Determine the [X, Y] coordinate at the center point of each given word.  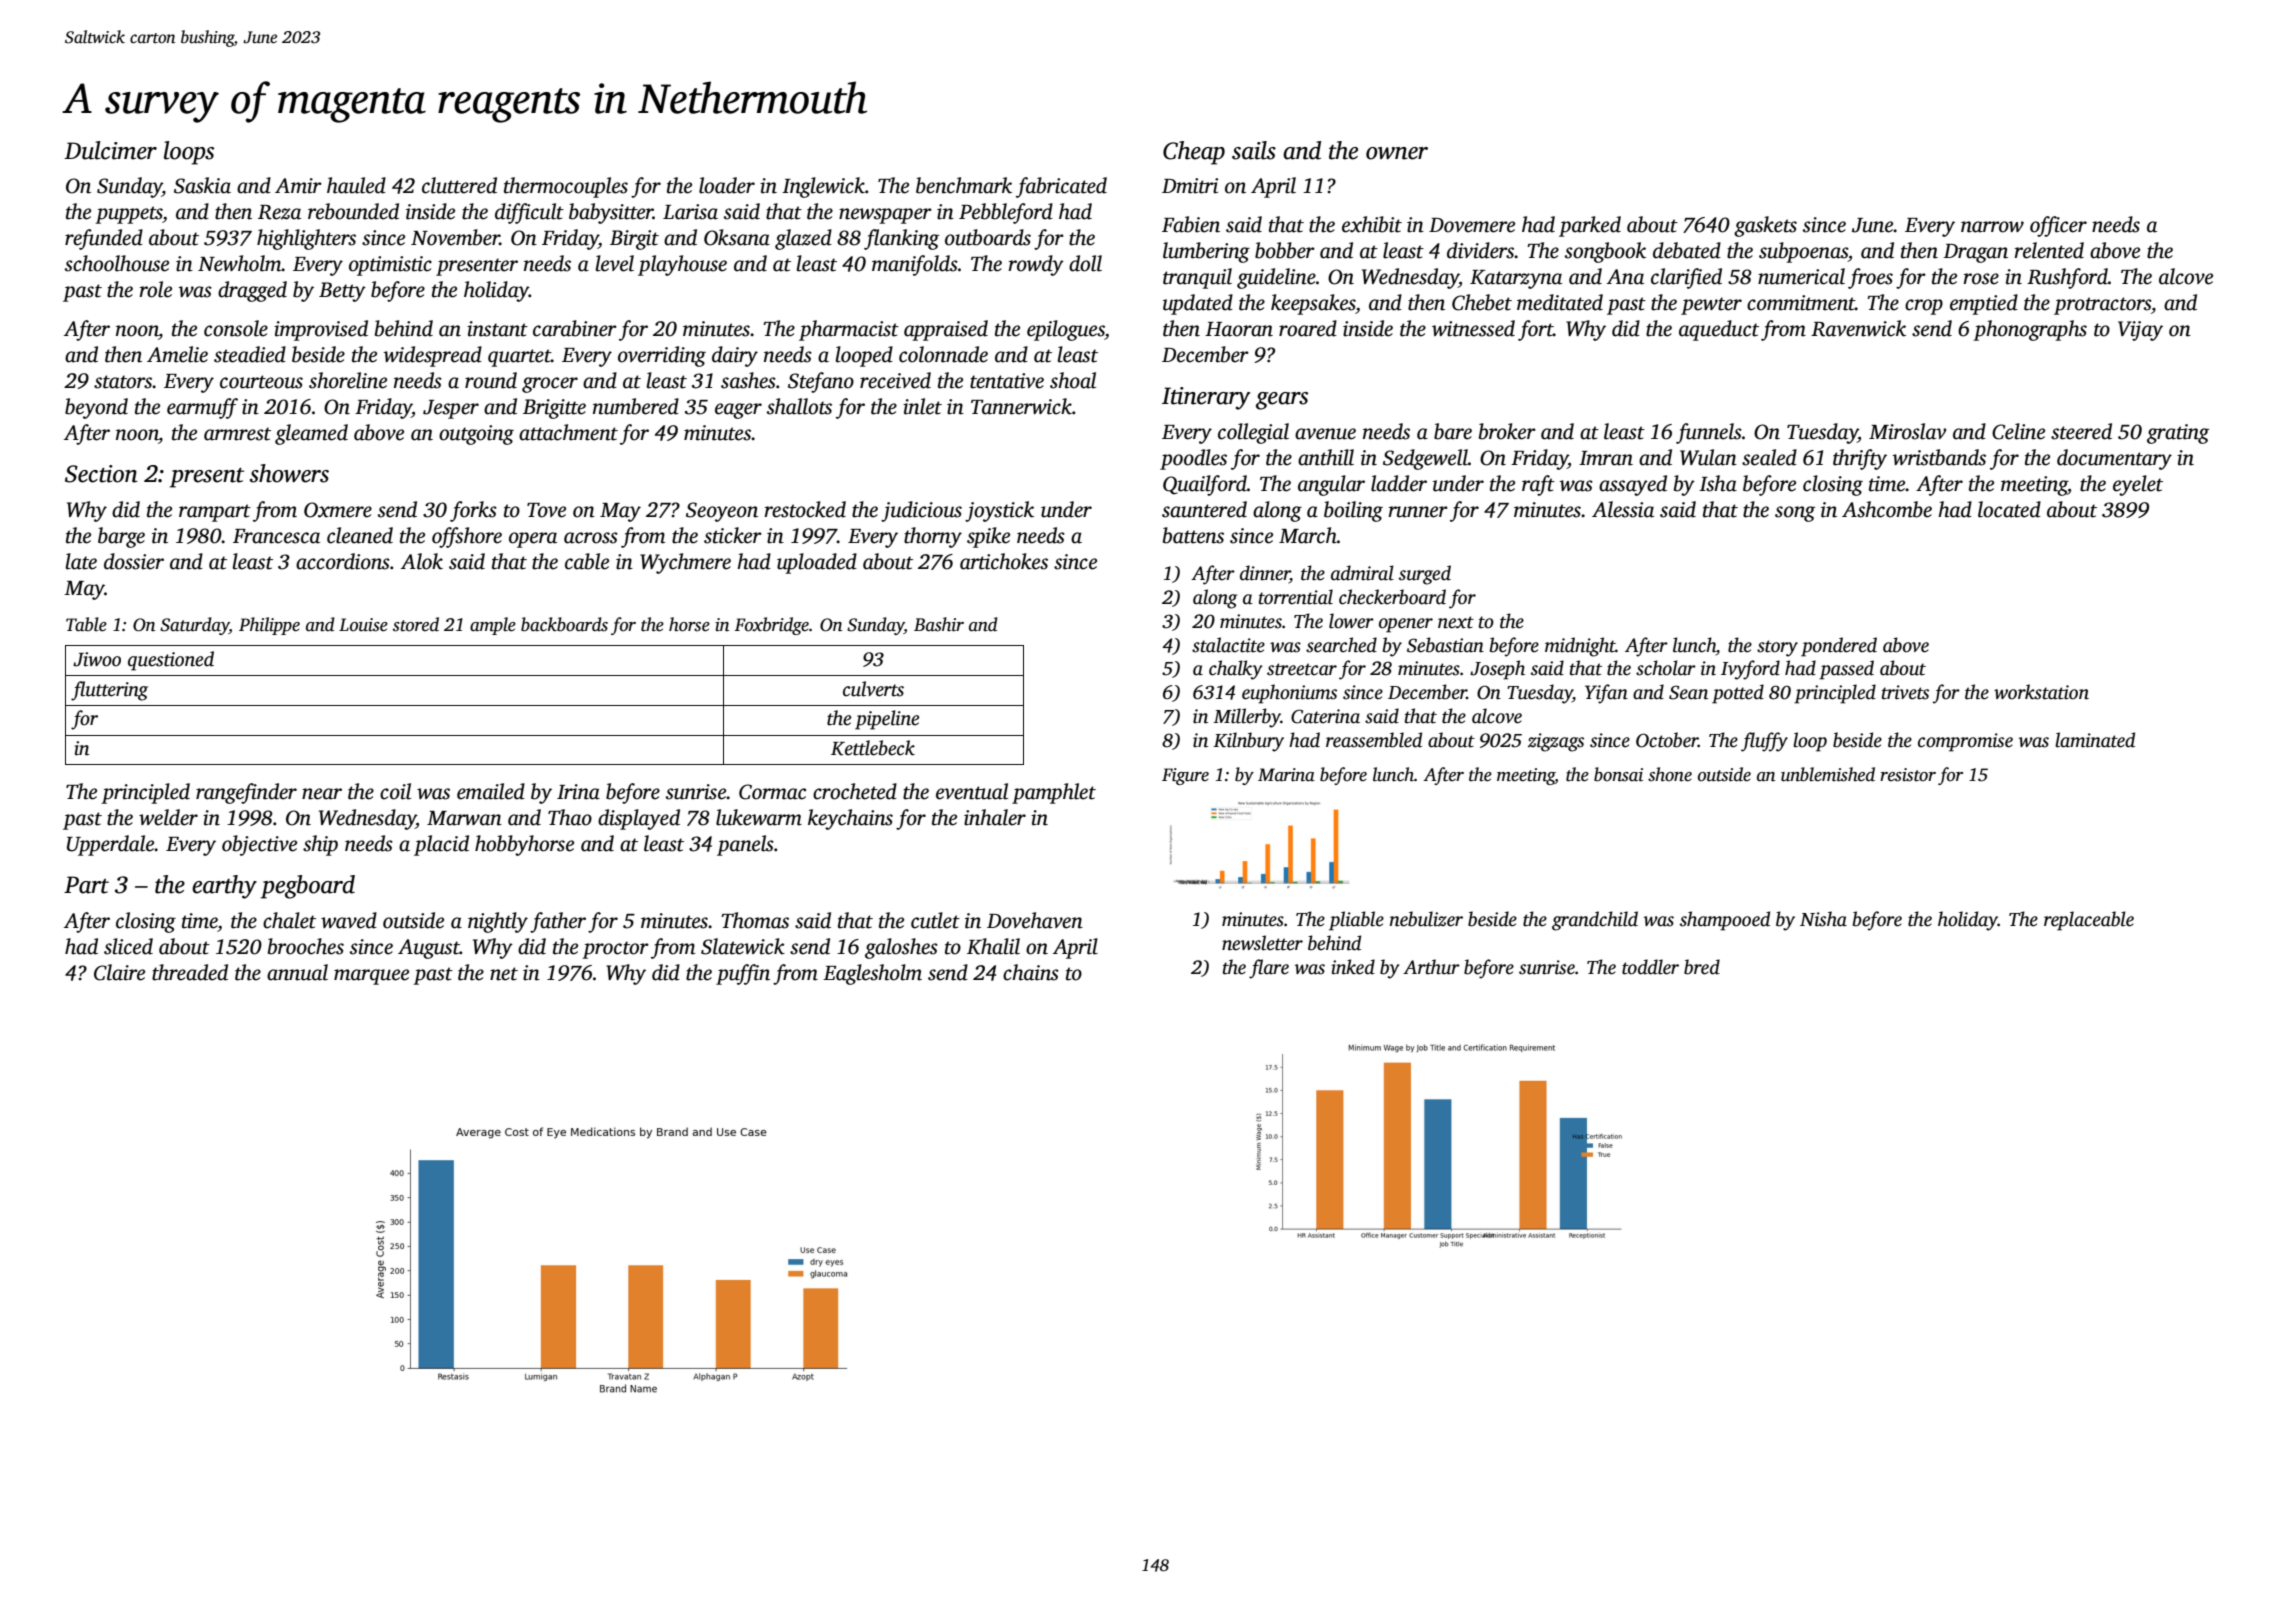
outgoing [476, 435]
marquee [371, 977]
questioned [171, 661]
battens [1193, 535]
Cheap [1194, 153]
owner [1397, 153]
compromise [1965, 742]
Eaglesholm [872, 974]
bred [1702, 967]
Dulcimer [110, 150]
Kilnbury [1248, 742]
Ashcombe [1887, 509]
